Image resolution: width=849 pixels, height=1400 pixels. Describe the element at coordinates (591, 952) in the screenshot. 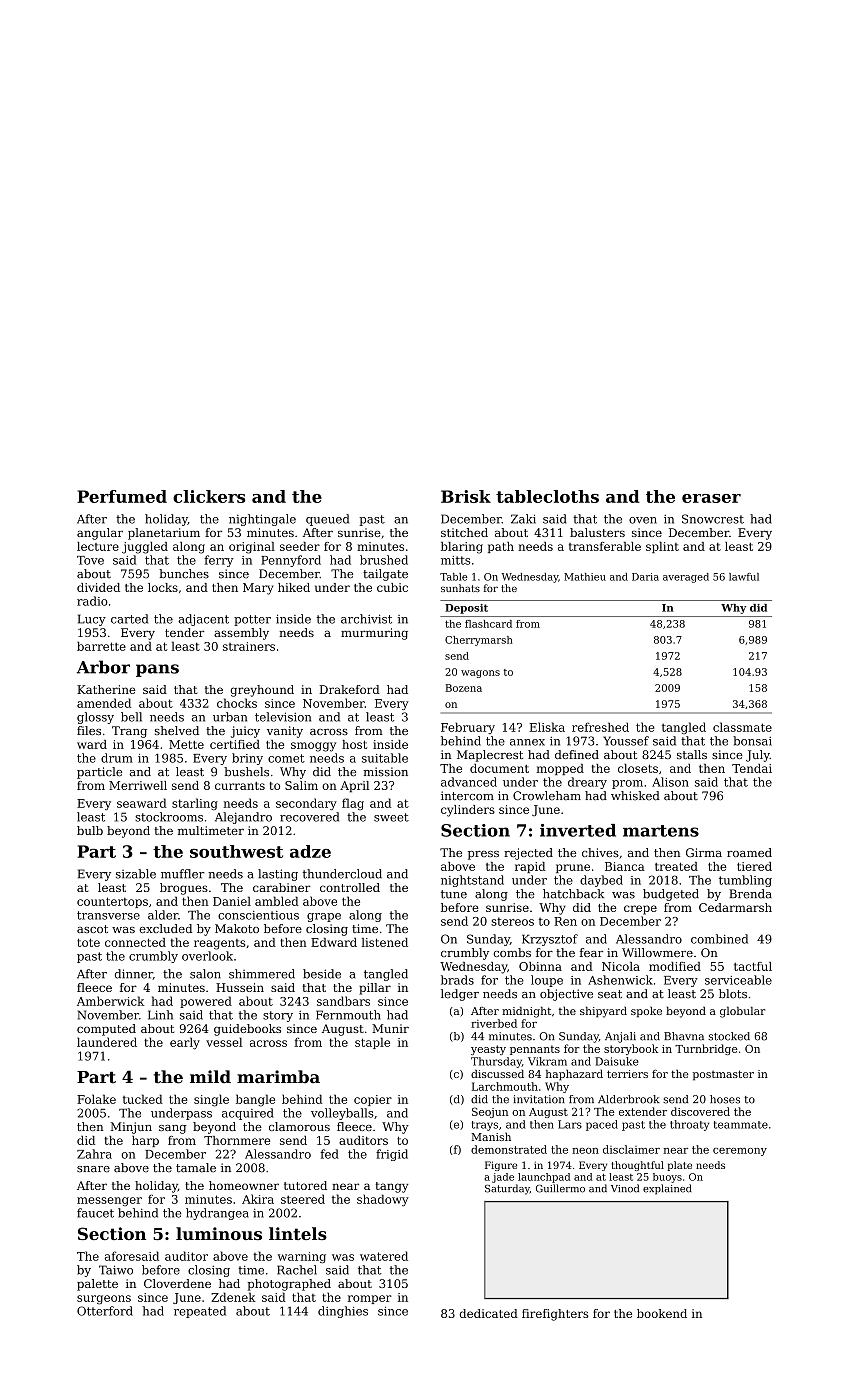

I see `fear` at that location.
